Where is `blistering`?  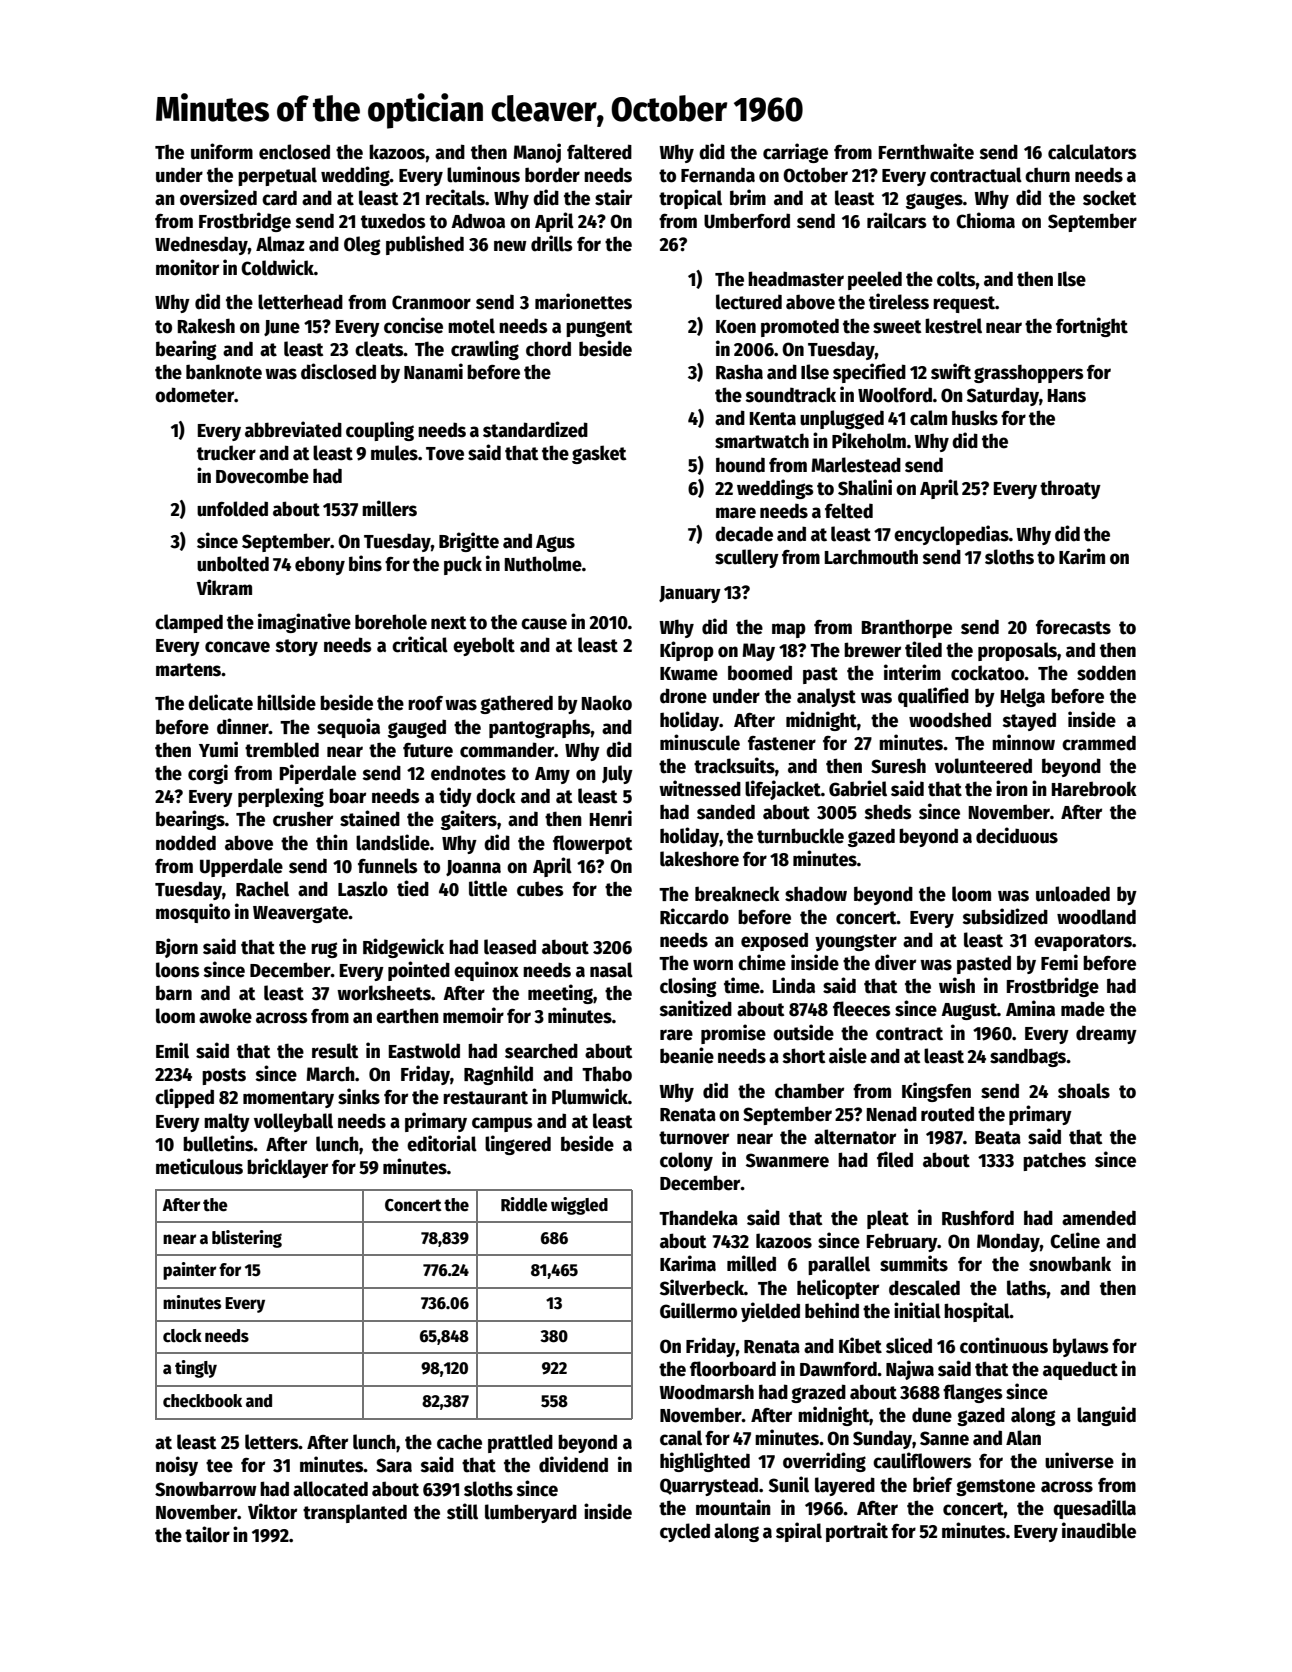
blistering is located at coordinates (247, 1239).
